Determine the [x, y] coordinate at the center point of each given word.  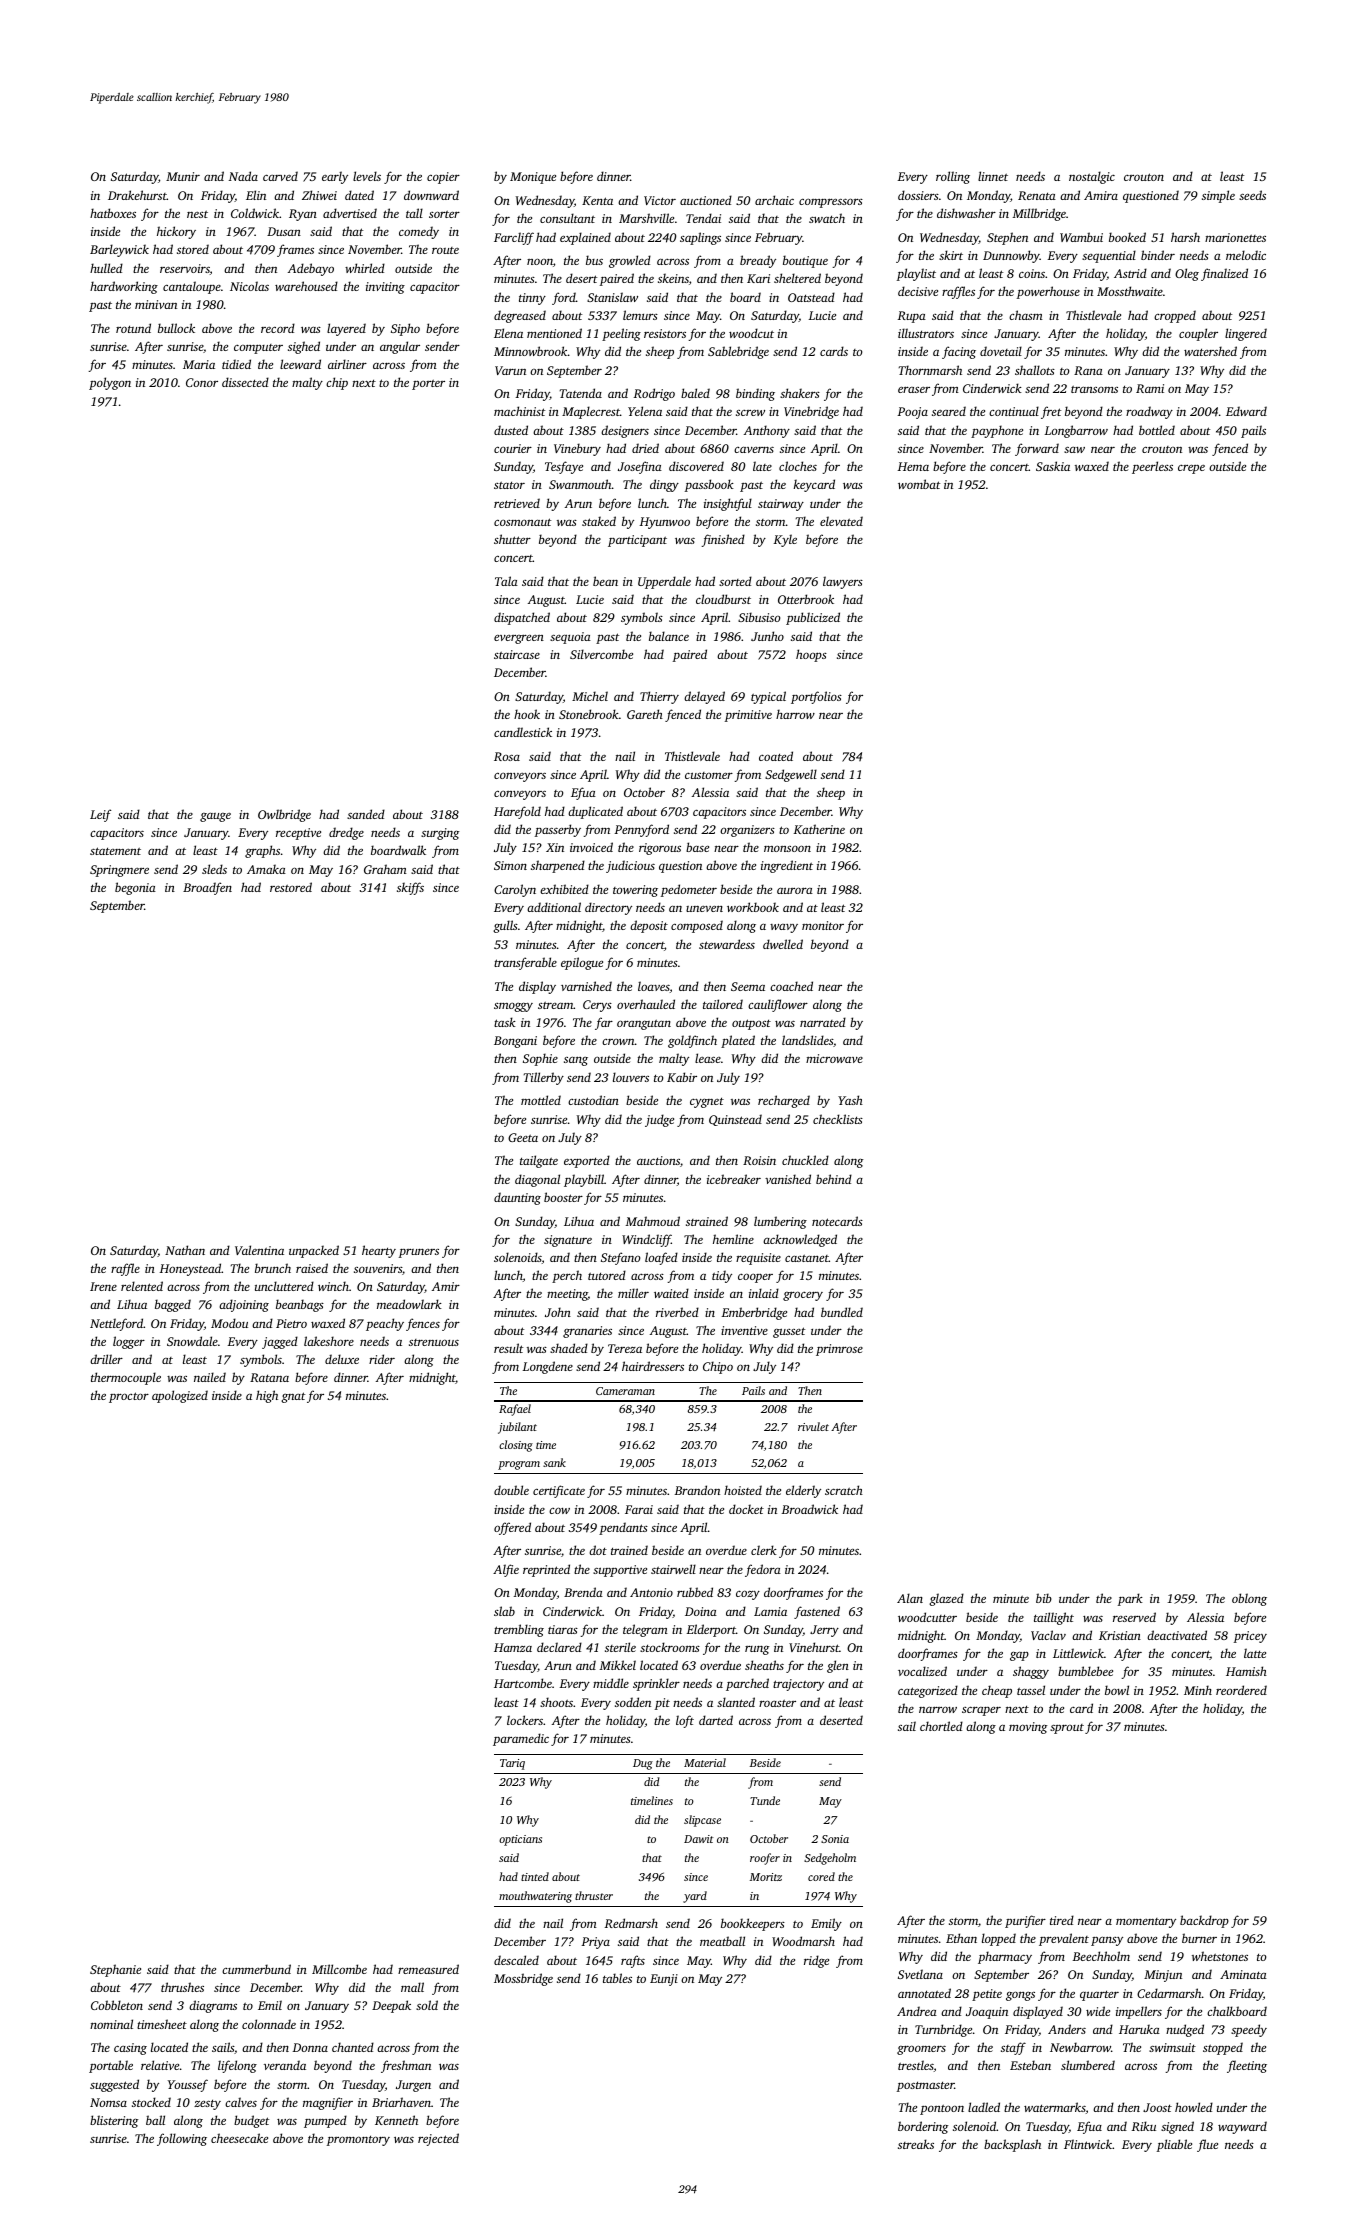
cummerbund [256, 1969]
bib [1044, 1598]
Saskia [1053, 466]
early [335, 177]
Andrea [917, 2011]
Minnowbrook [531, 351]
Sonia [835, 1839]
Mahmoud [653, 1221]
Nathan [185, 1250]
